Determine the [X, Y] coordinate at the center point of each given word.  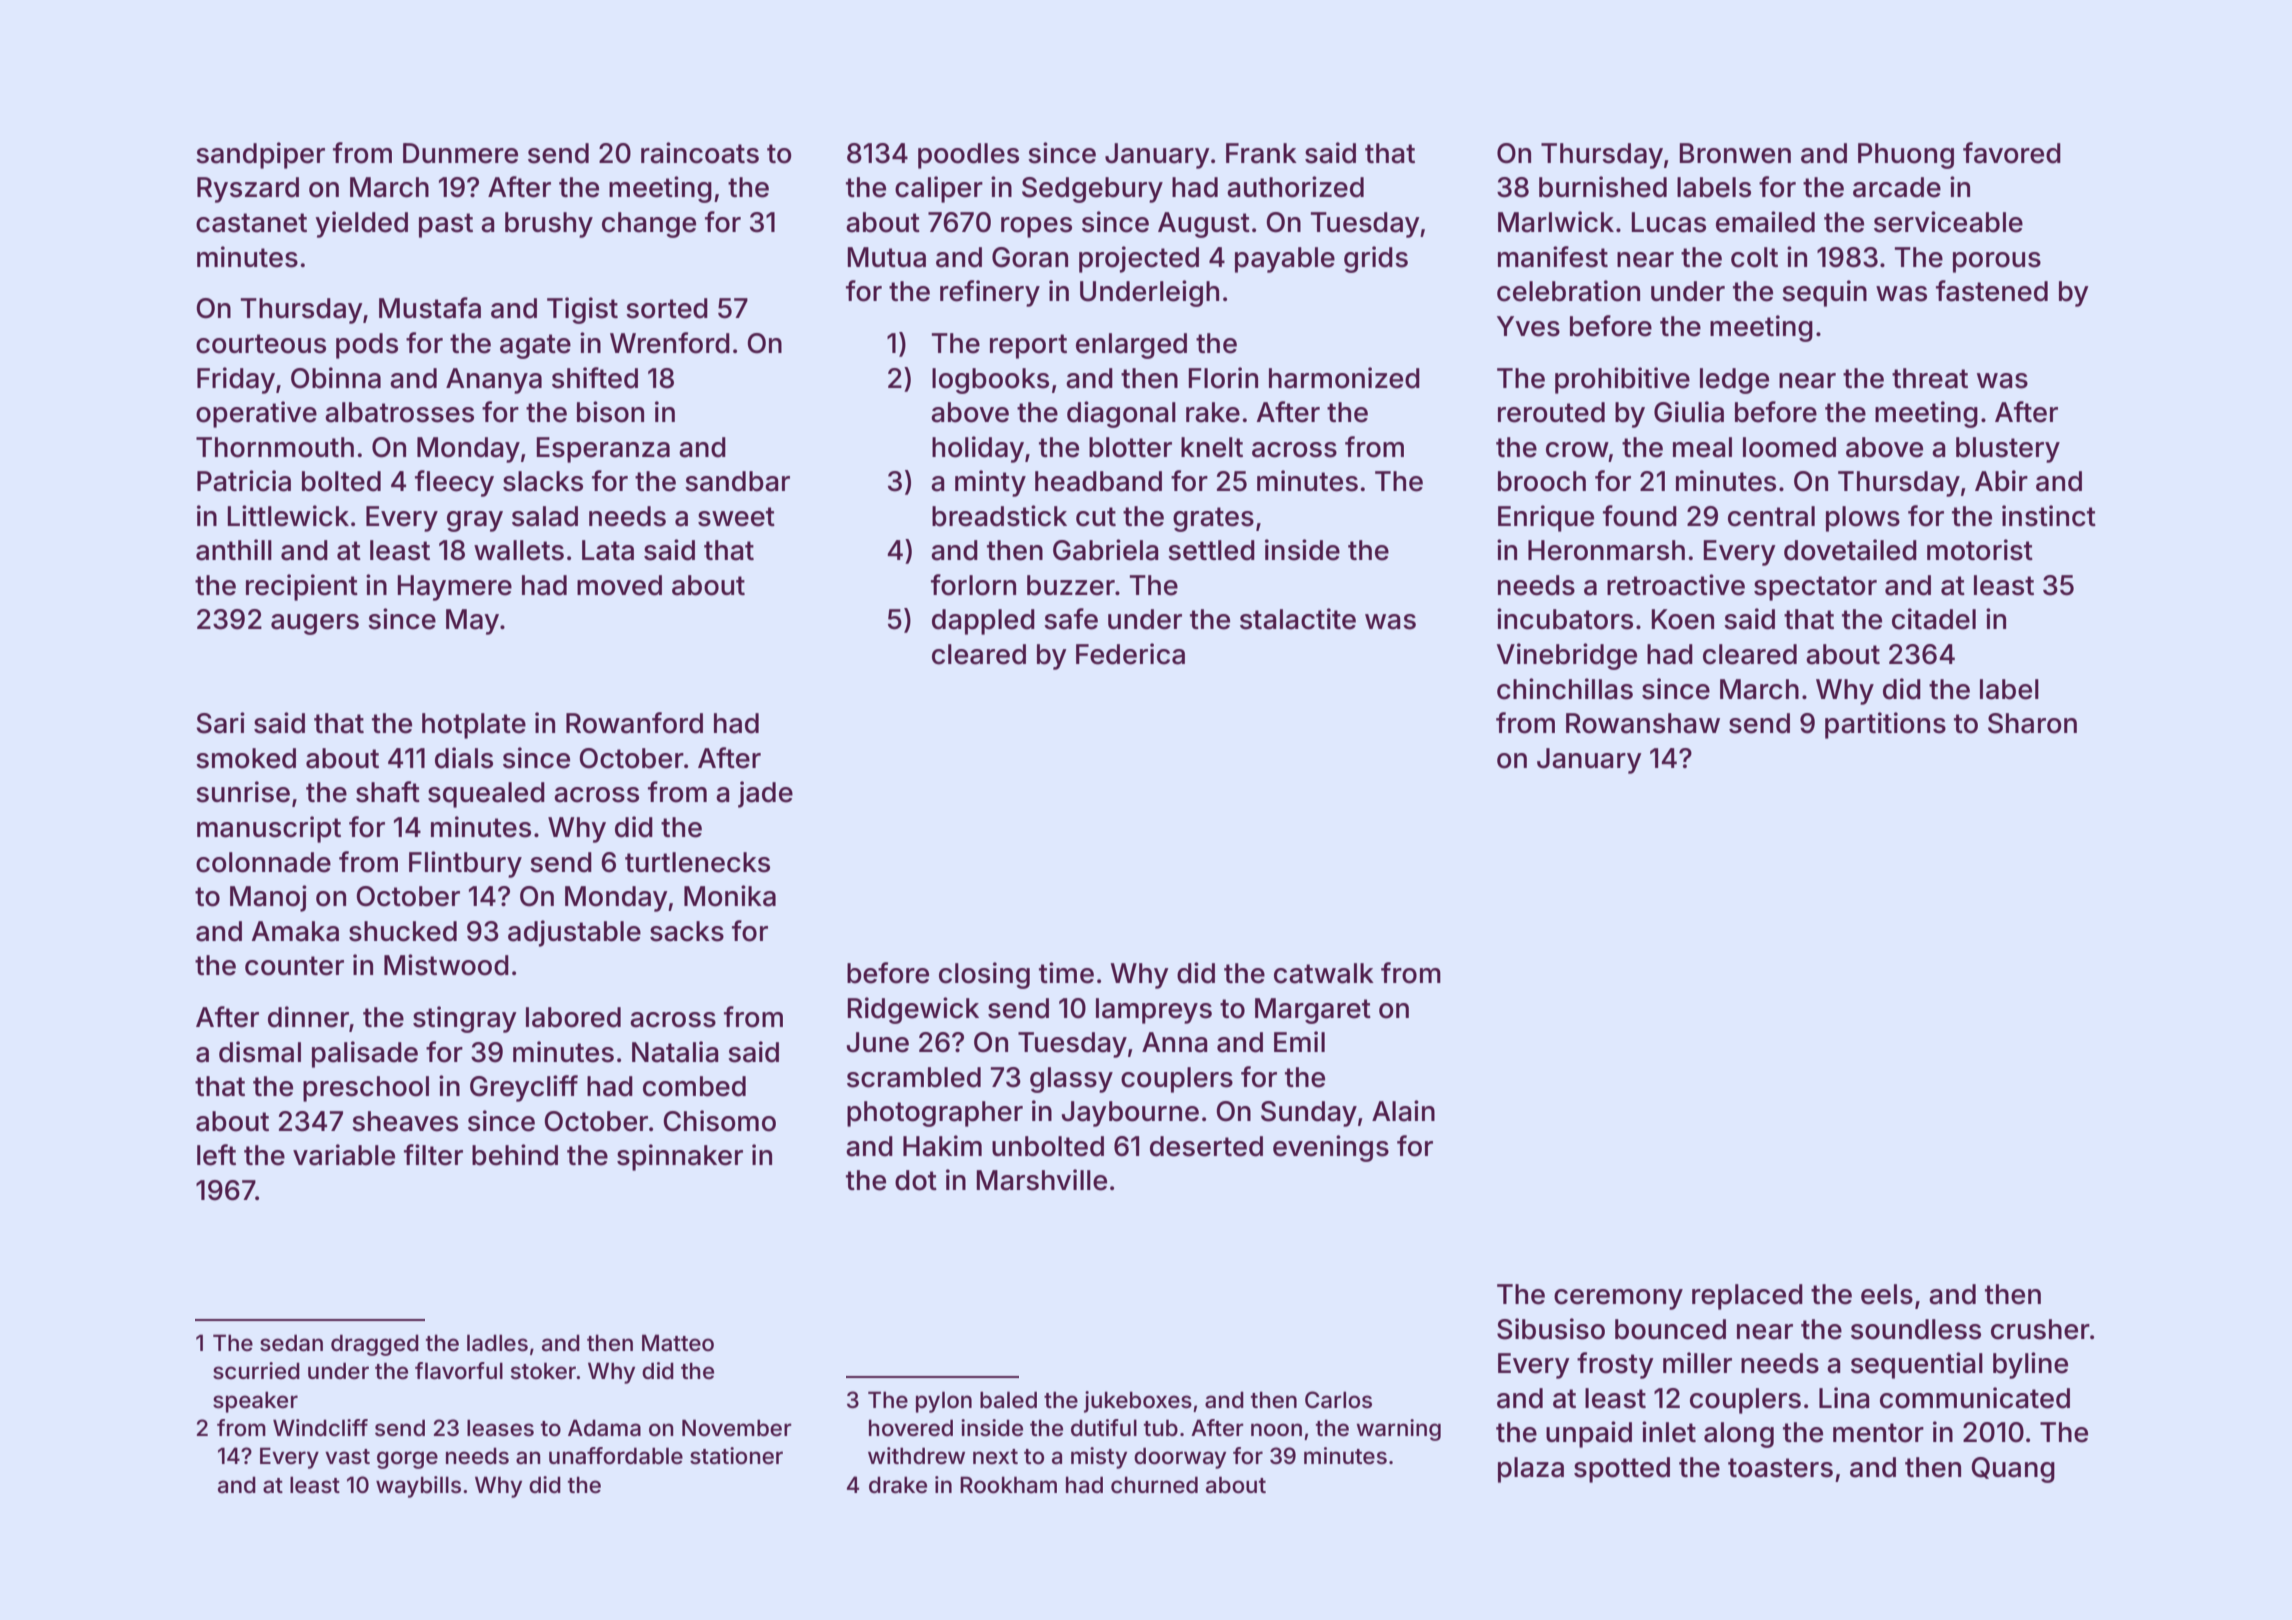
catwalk [1324, 973]
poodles [968, 156]
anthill [234, 550]
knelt [1212, 447]
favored [2012, 153]
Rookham [1008, 1485]
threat [1930, 378]
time [1066, 973]
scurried [256, 1371]
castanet [251, 223]
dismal [260, 1052]
